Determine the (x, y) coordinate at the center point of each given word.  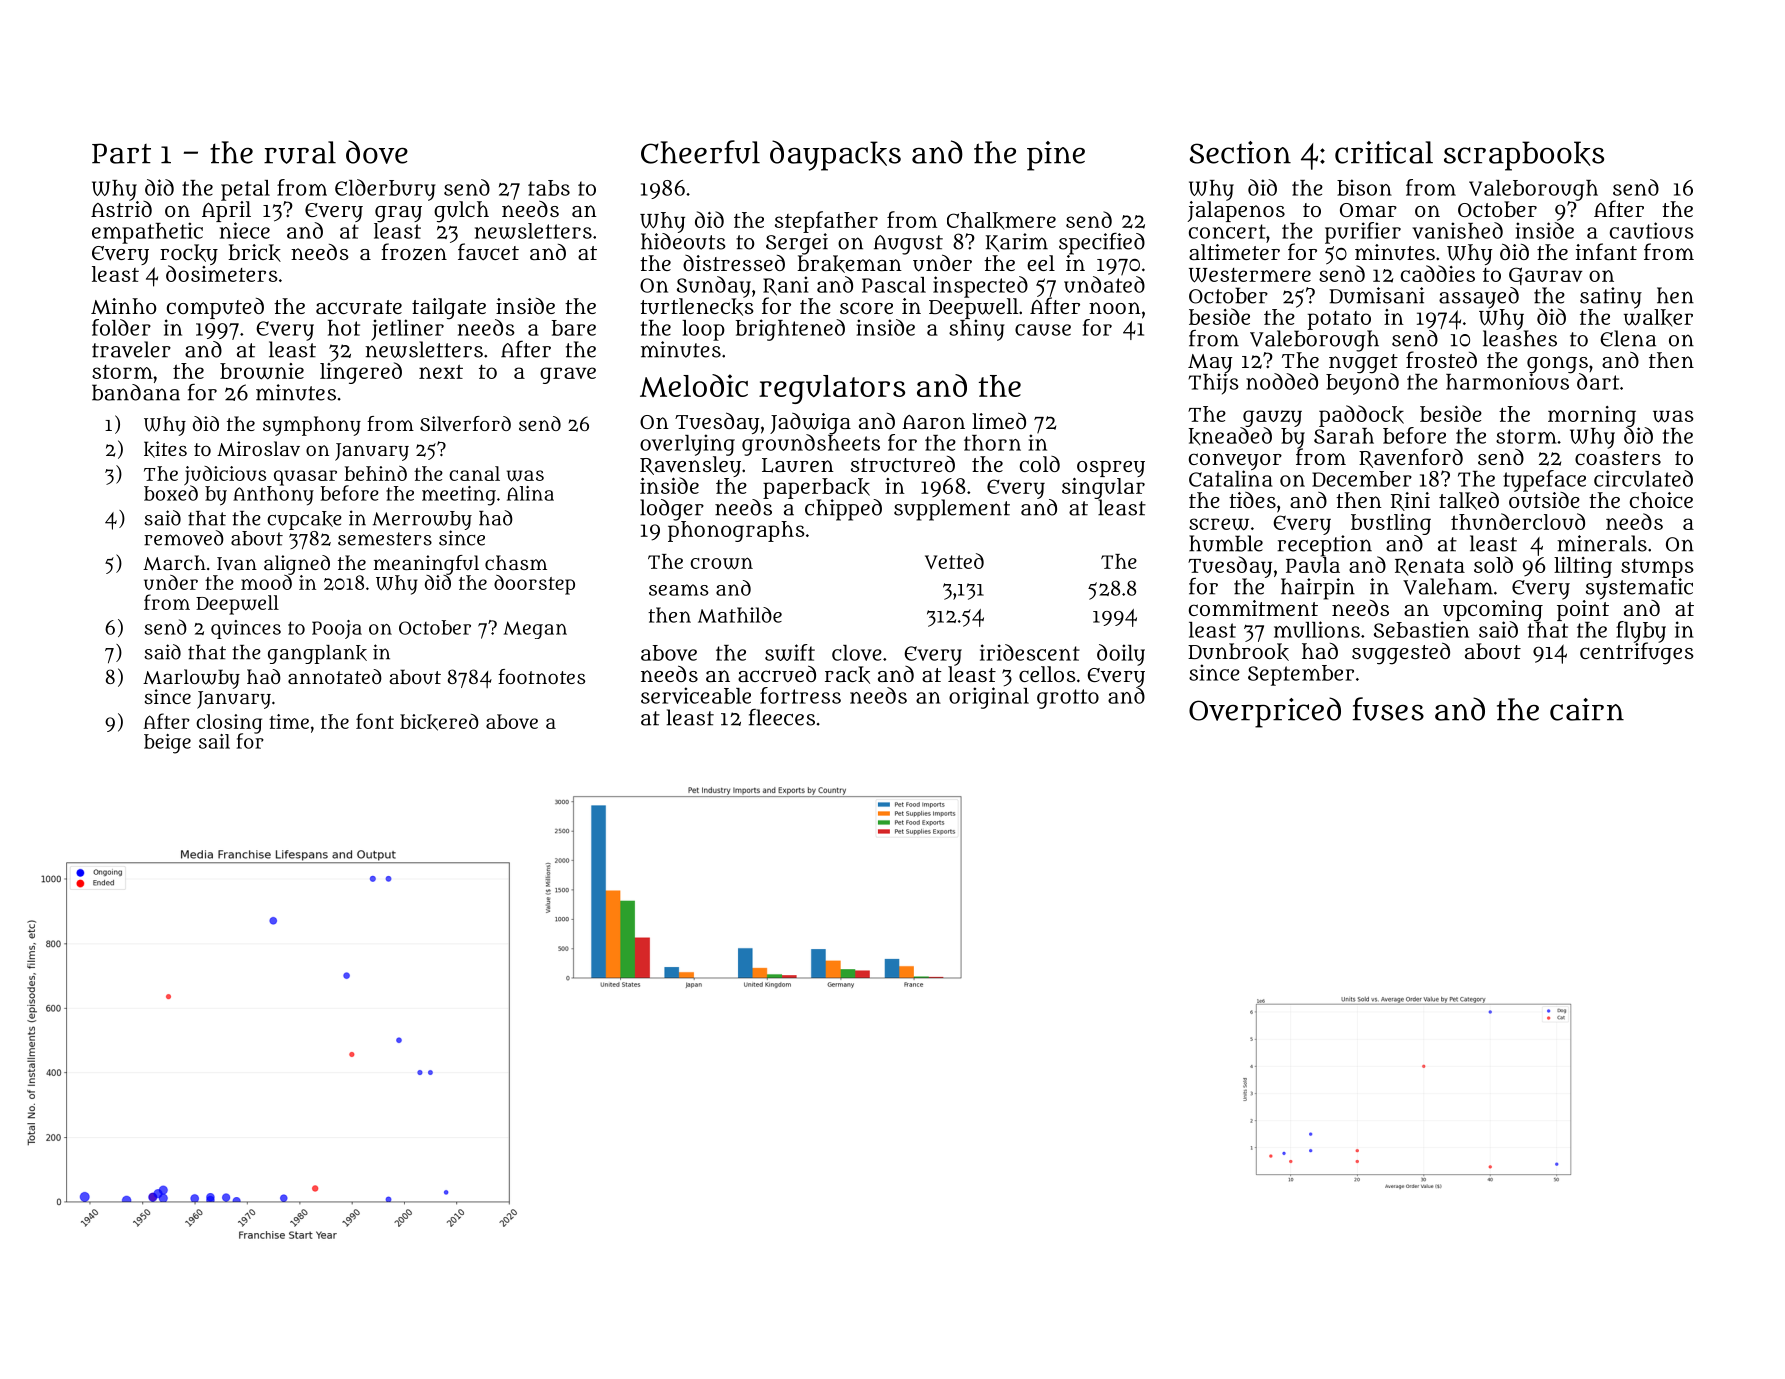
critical (1384, 152)
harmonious (1508, 381)
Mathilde (740, 615)
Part (121, 153)
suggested (1401, 653)
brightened (790, 330)
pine (1056, 156)
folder (121, 327)
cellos (1047, 674)
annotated (335, 676)
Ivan (237, 563)
